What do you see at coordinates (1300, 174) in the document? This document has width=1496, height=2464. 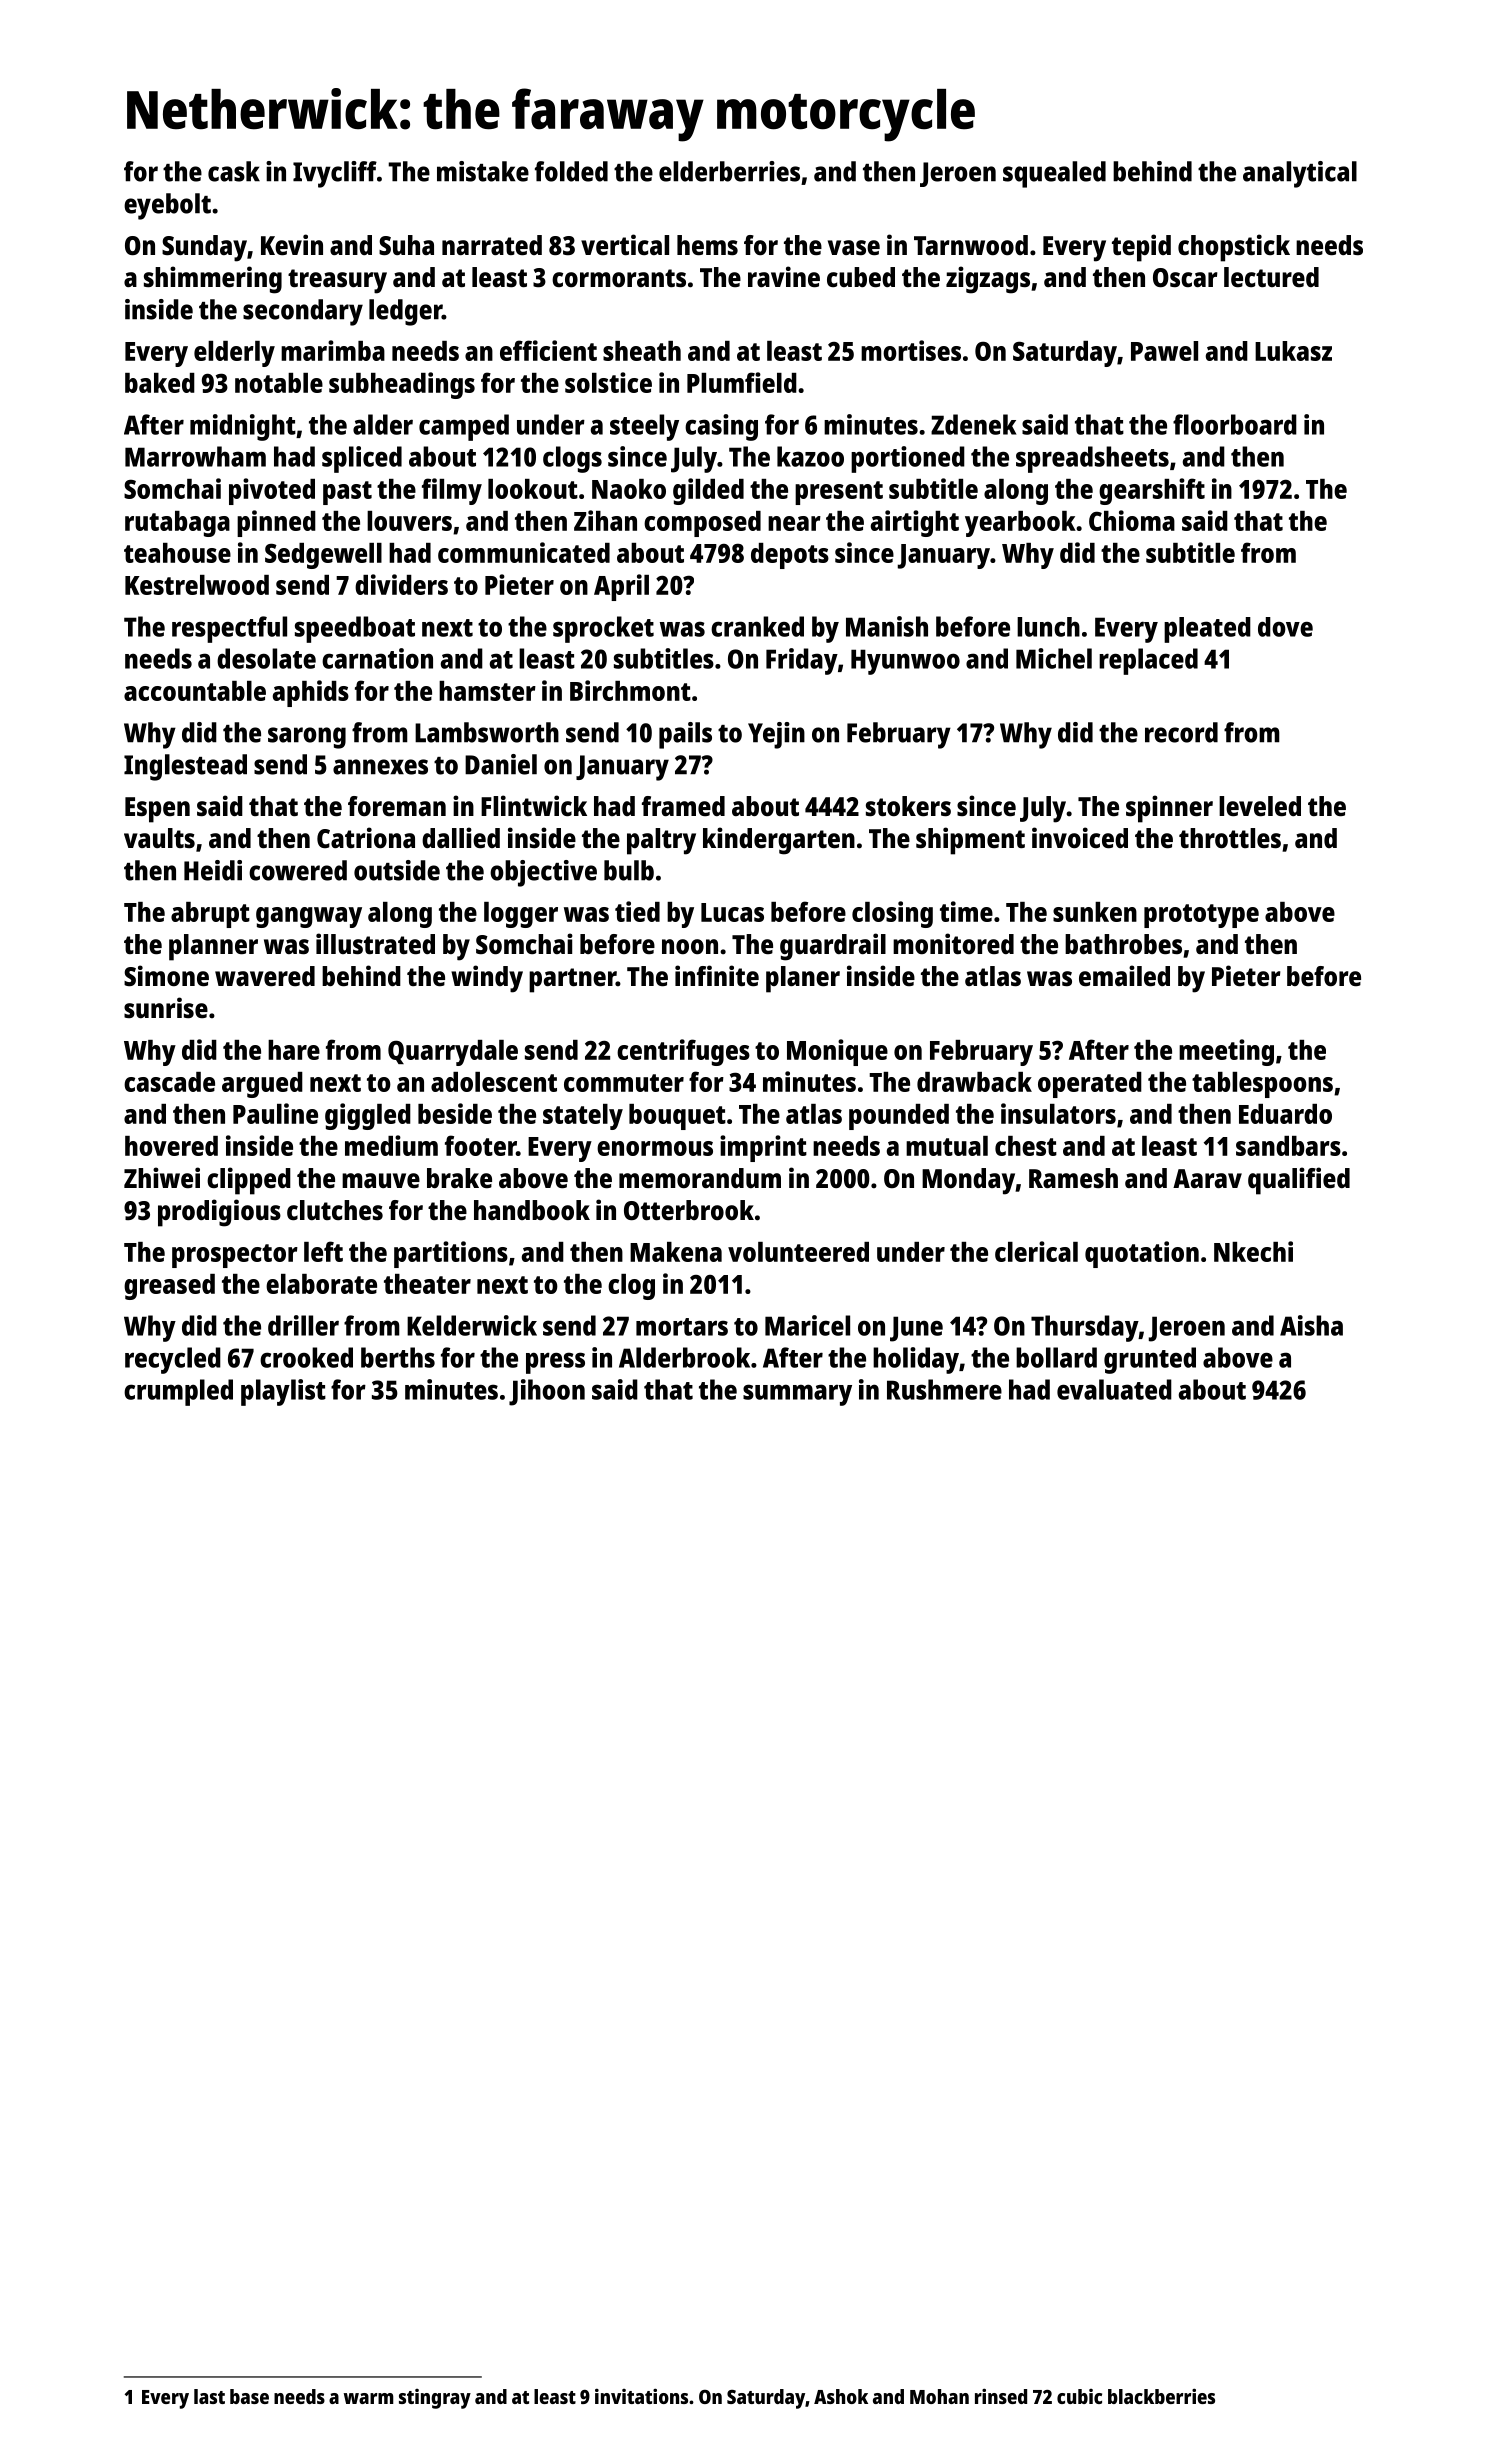 I see `analytical` at bounding box center [1300, 174].
